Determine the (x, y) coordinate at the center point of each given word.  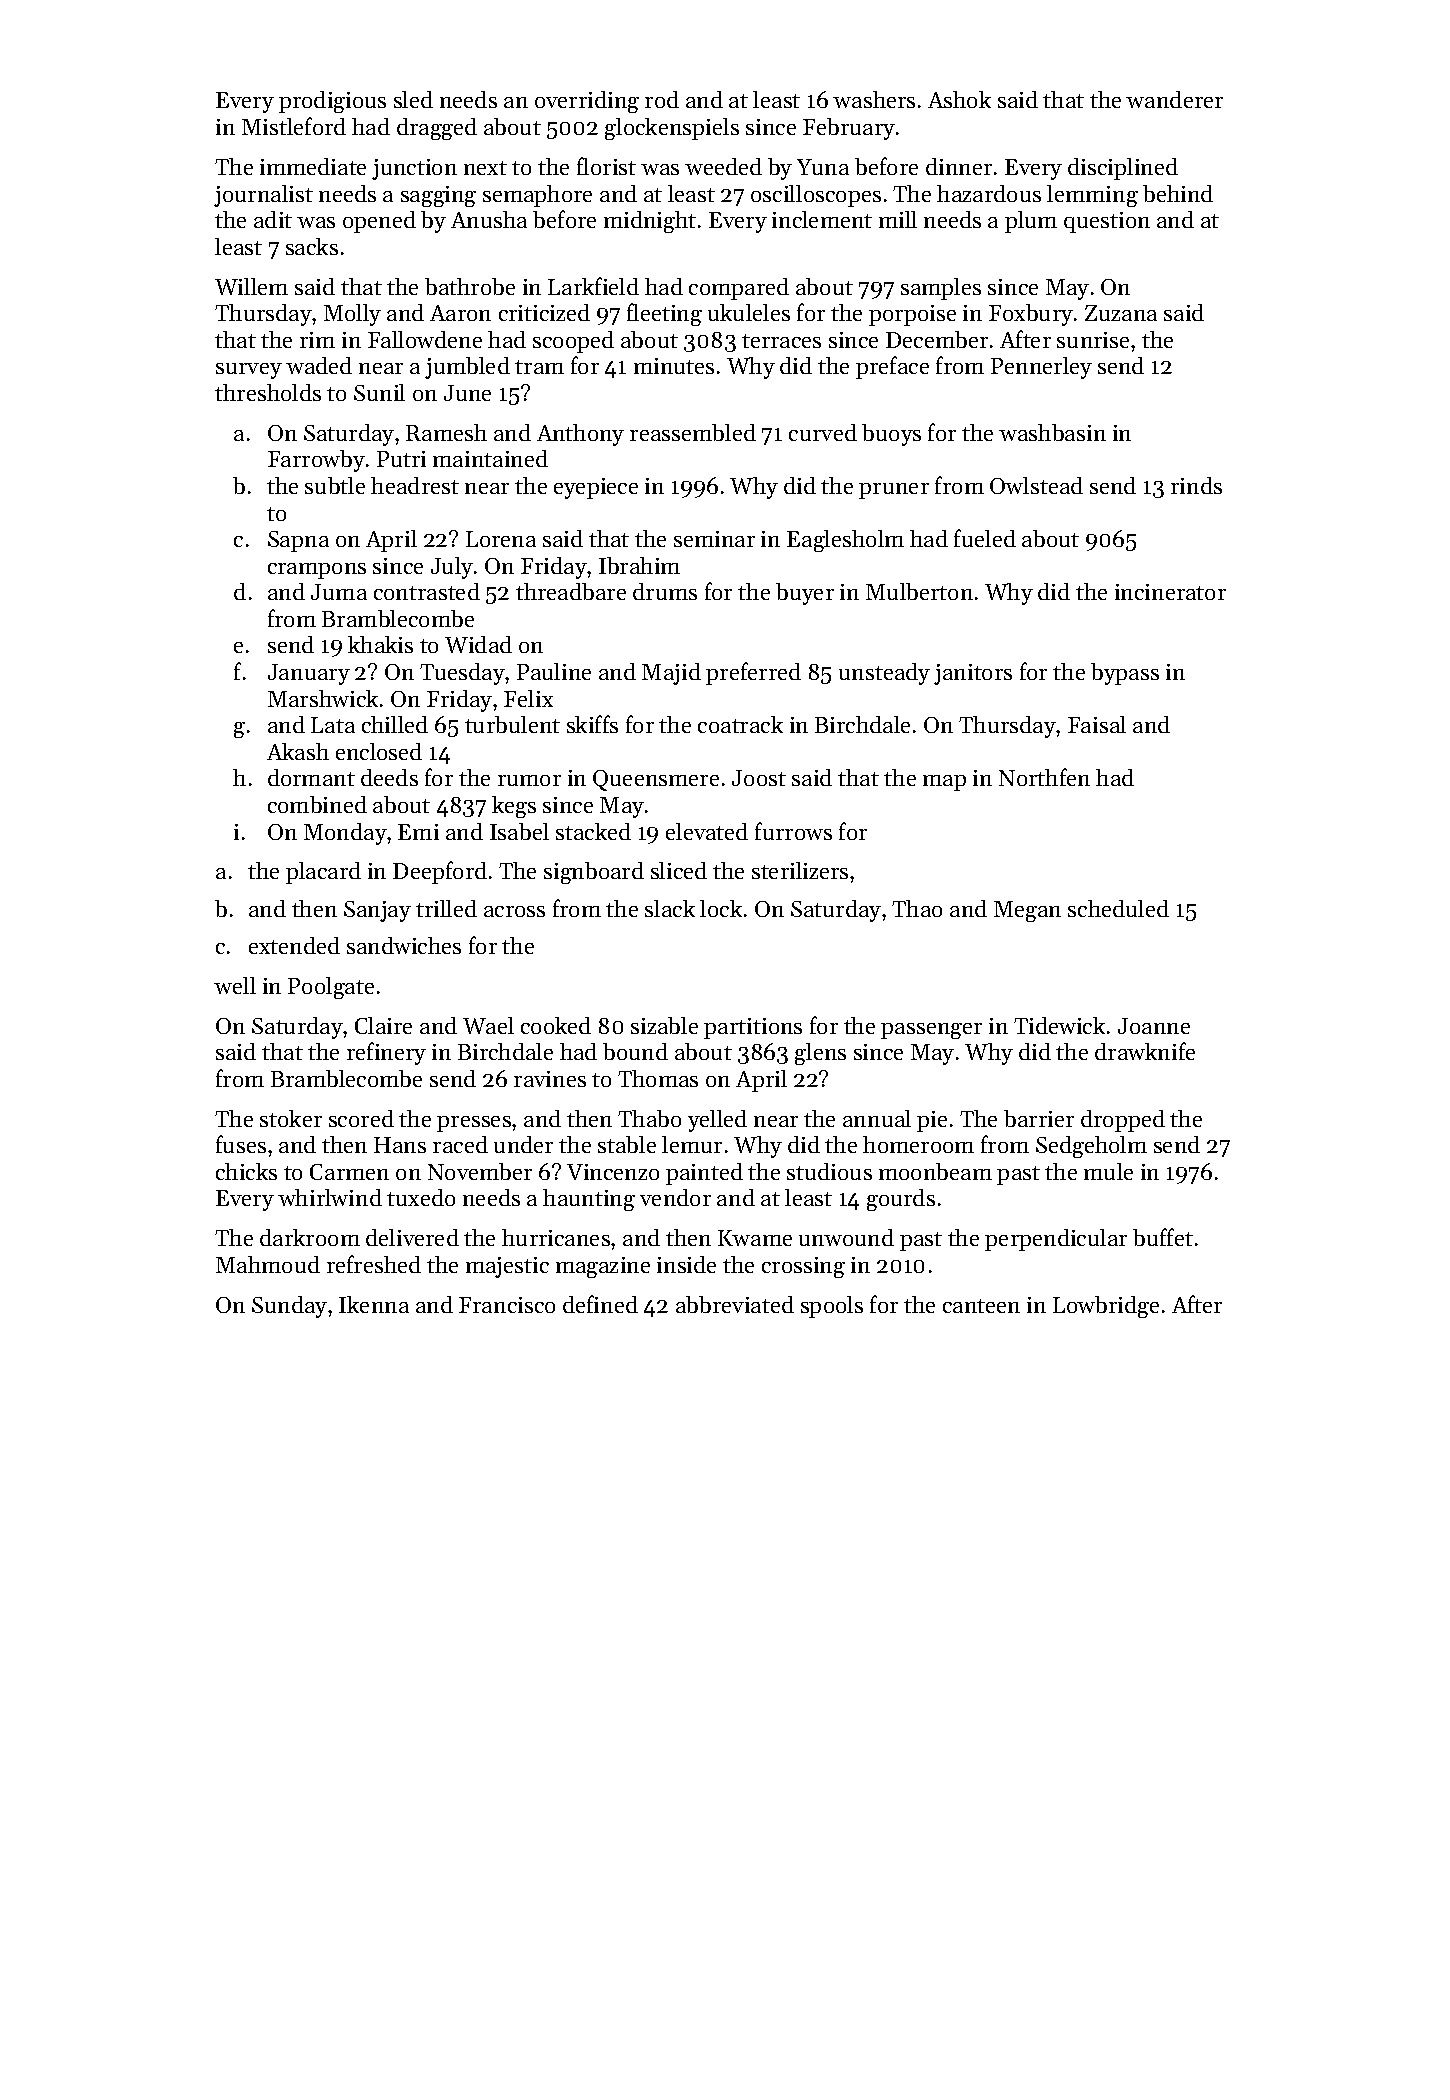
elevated (707, 831)
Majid (671, 674)
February (849, 129)
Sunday (289, 1307)
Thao (917, 908)
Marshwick (323, 698)
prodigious (332, 102)
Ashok (959, 99)
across (514, 911)
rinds (1196, 485)
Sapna (298, 541)
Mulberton (919, 591)
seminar (714, 539)
